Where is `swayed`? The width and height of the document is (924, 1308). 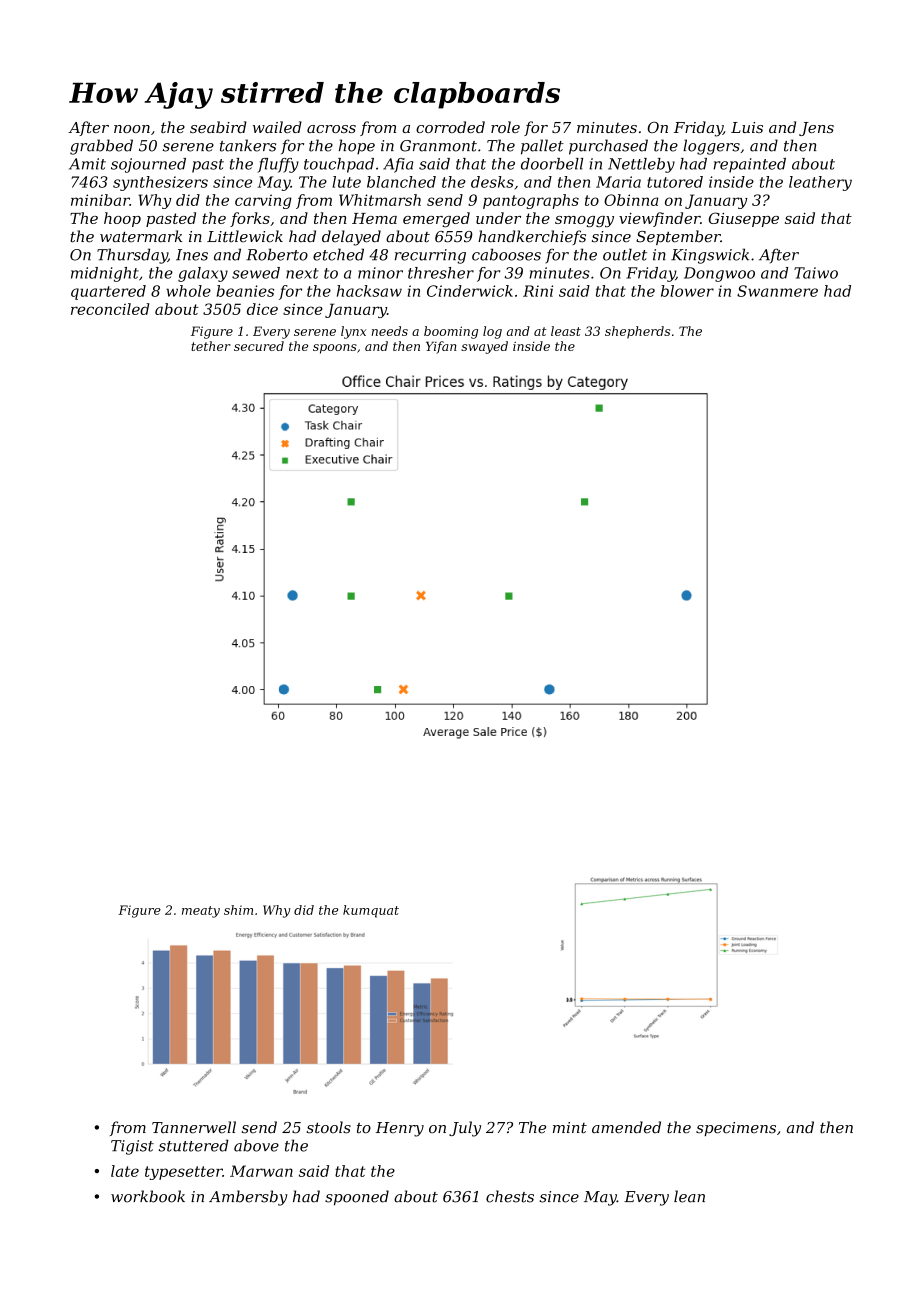 swayed is located at coordinates (484, 347).
